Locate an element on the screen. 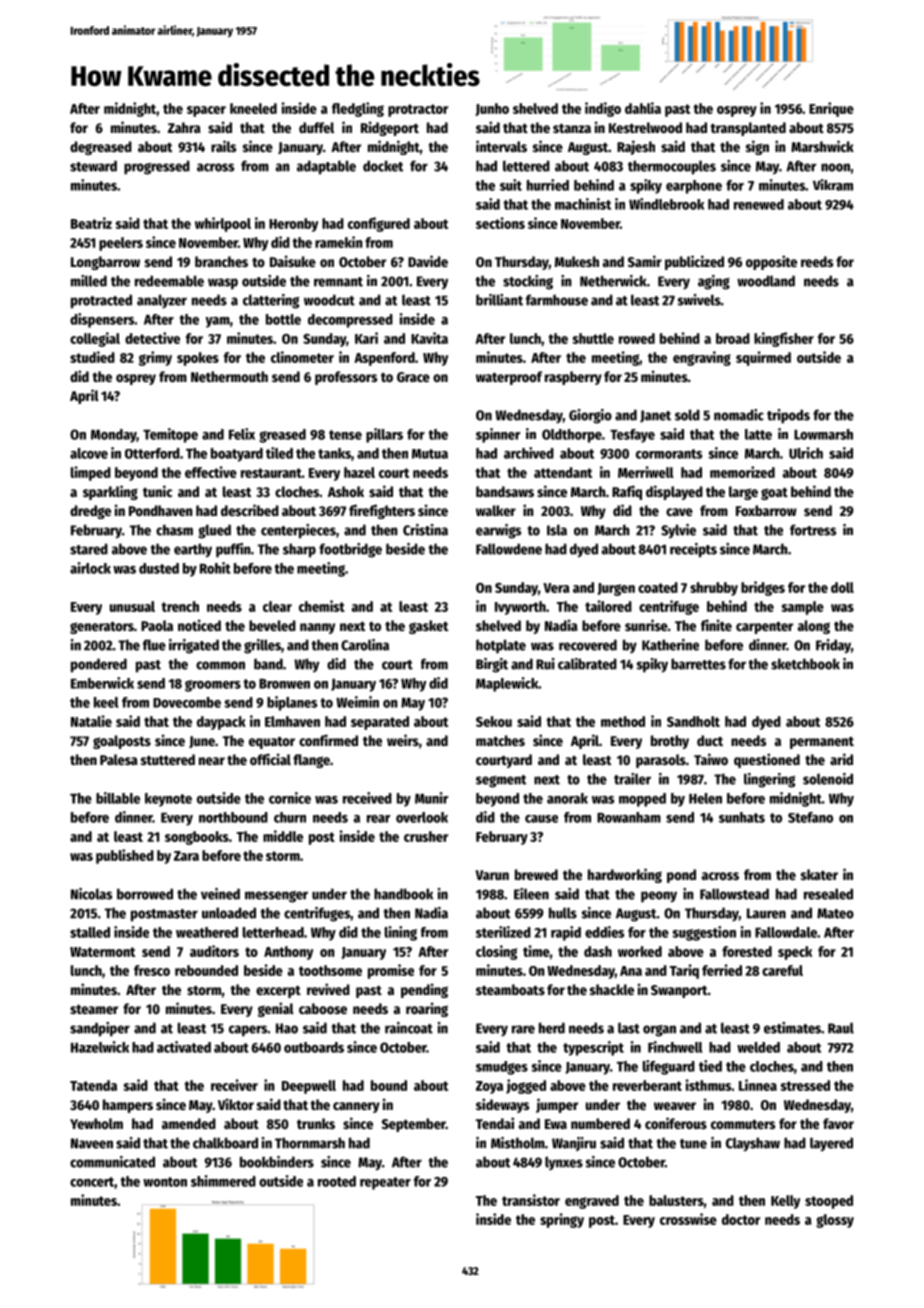  Emberwick is located at coordinates (102, 683).
